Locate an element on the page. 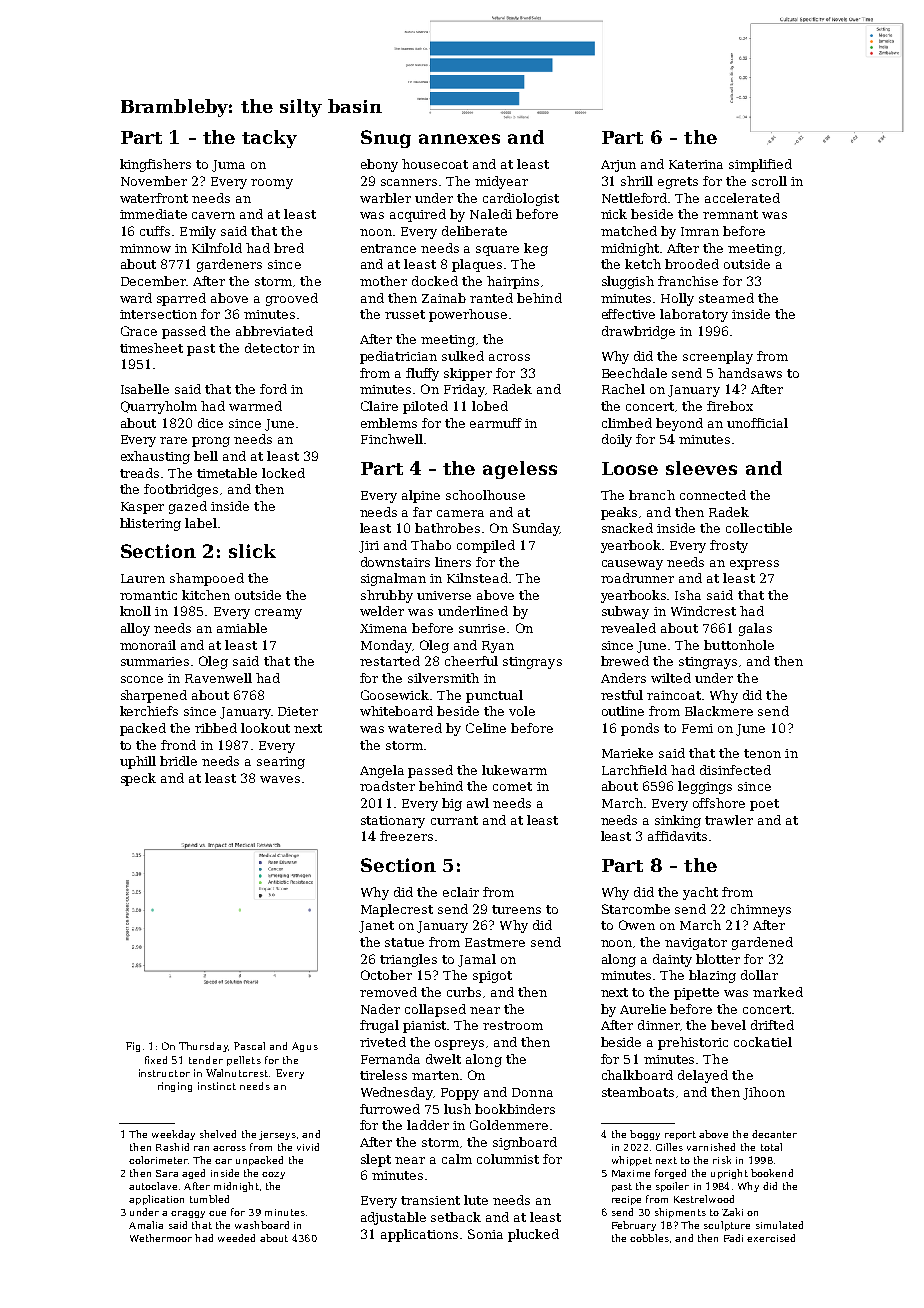 The image size is (924, 1308). frosty is located at coordinates (729, 546).
